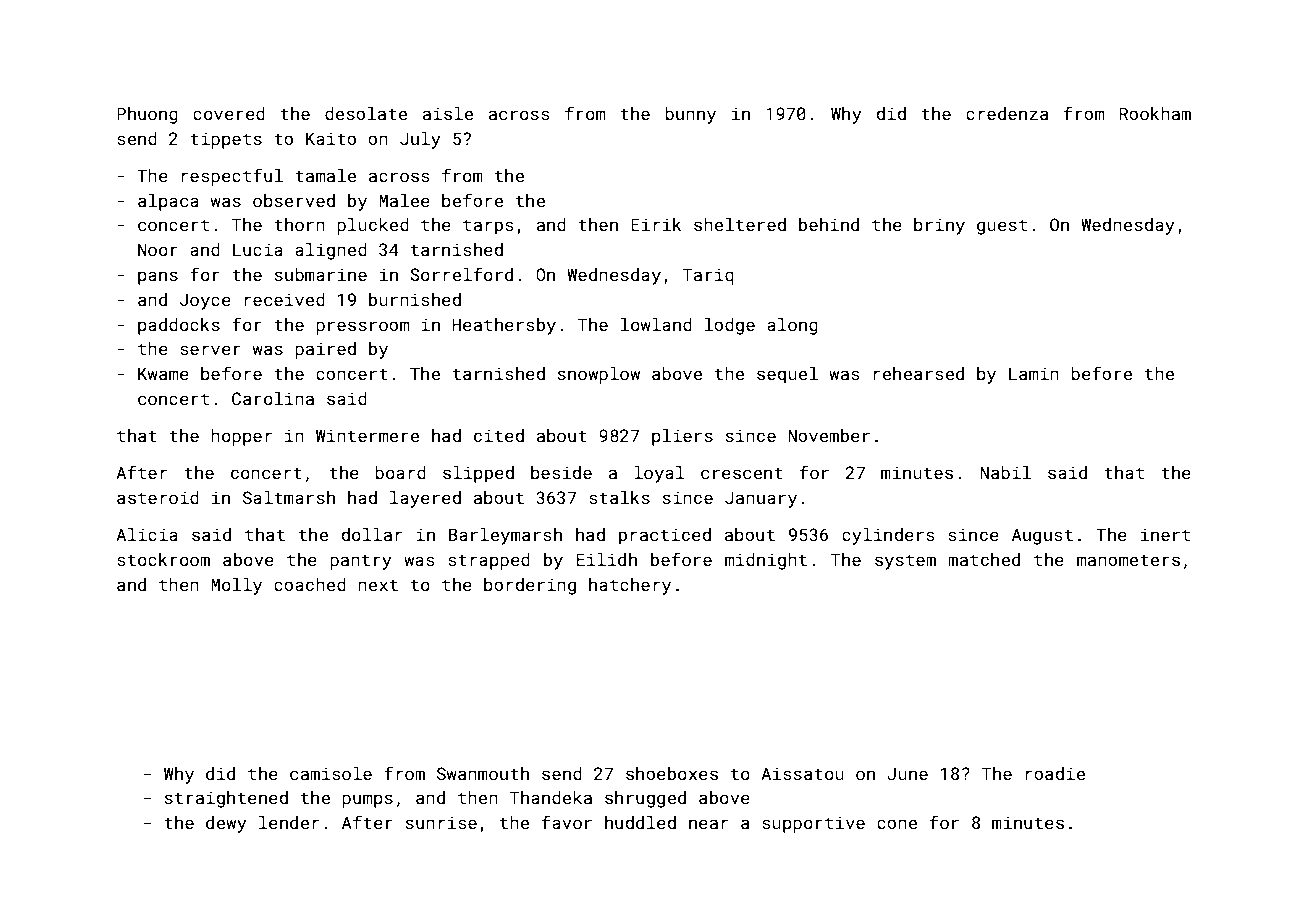  Describe the element at coordinates (1034, 373) in the screenshot. I see `Lamin` at that location.
